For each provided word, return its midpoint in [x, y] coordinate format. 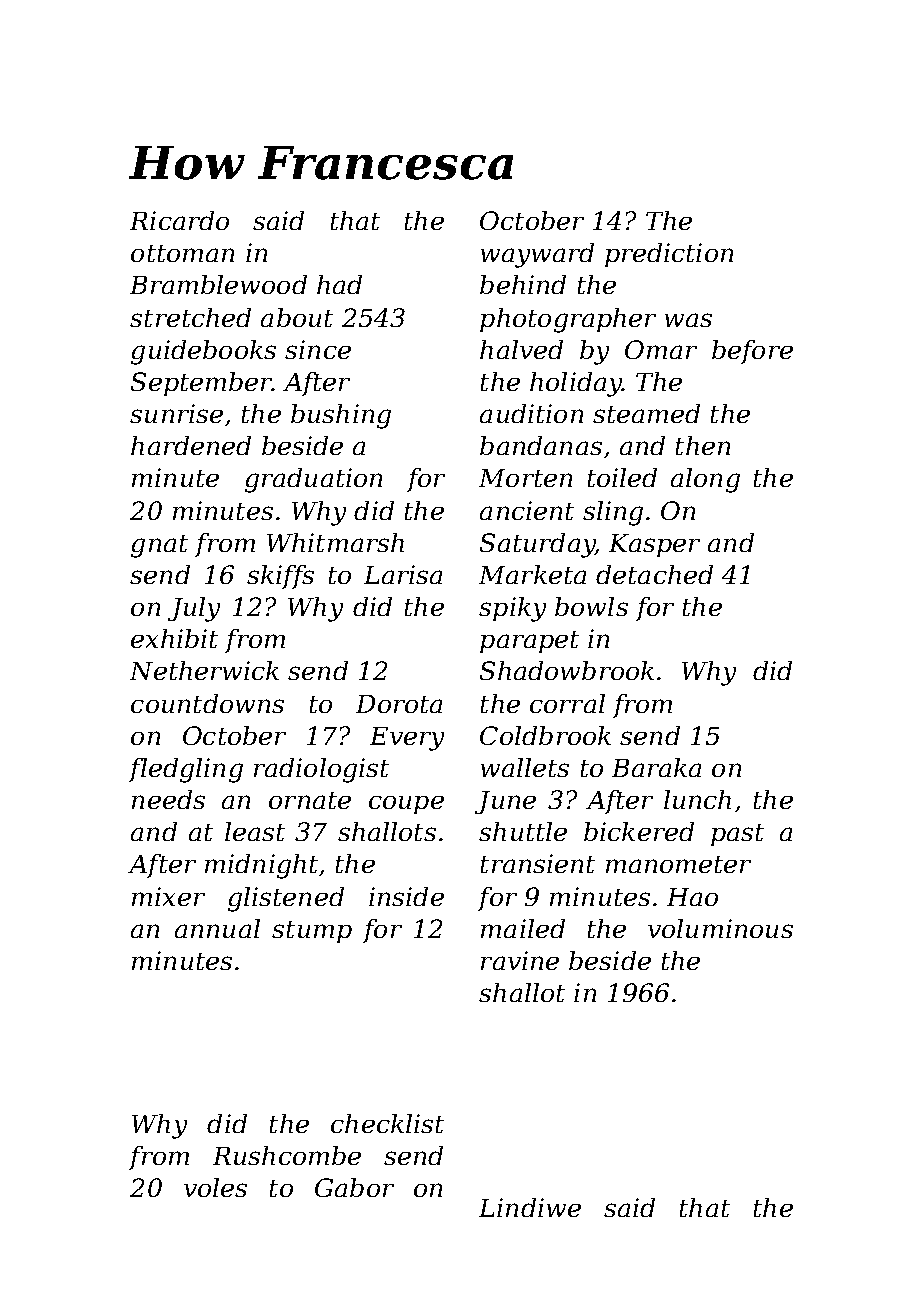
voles [215, 1187]
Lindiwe [530, 1207]
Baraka [656, 767]
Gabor [354, 1187]
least [255, 831]
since [318, 349]
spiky [512, 609]
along [705, 480]
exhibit [174, 638]
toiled [622, 477]
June [505, 802]
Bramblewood [218, 284]
